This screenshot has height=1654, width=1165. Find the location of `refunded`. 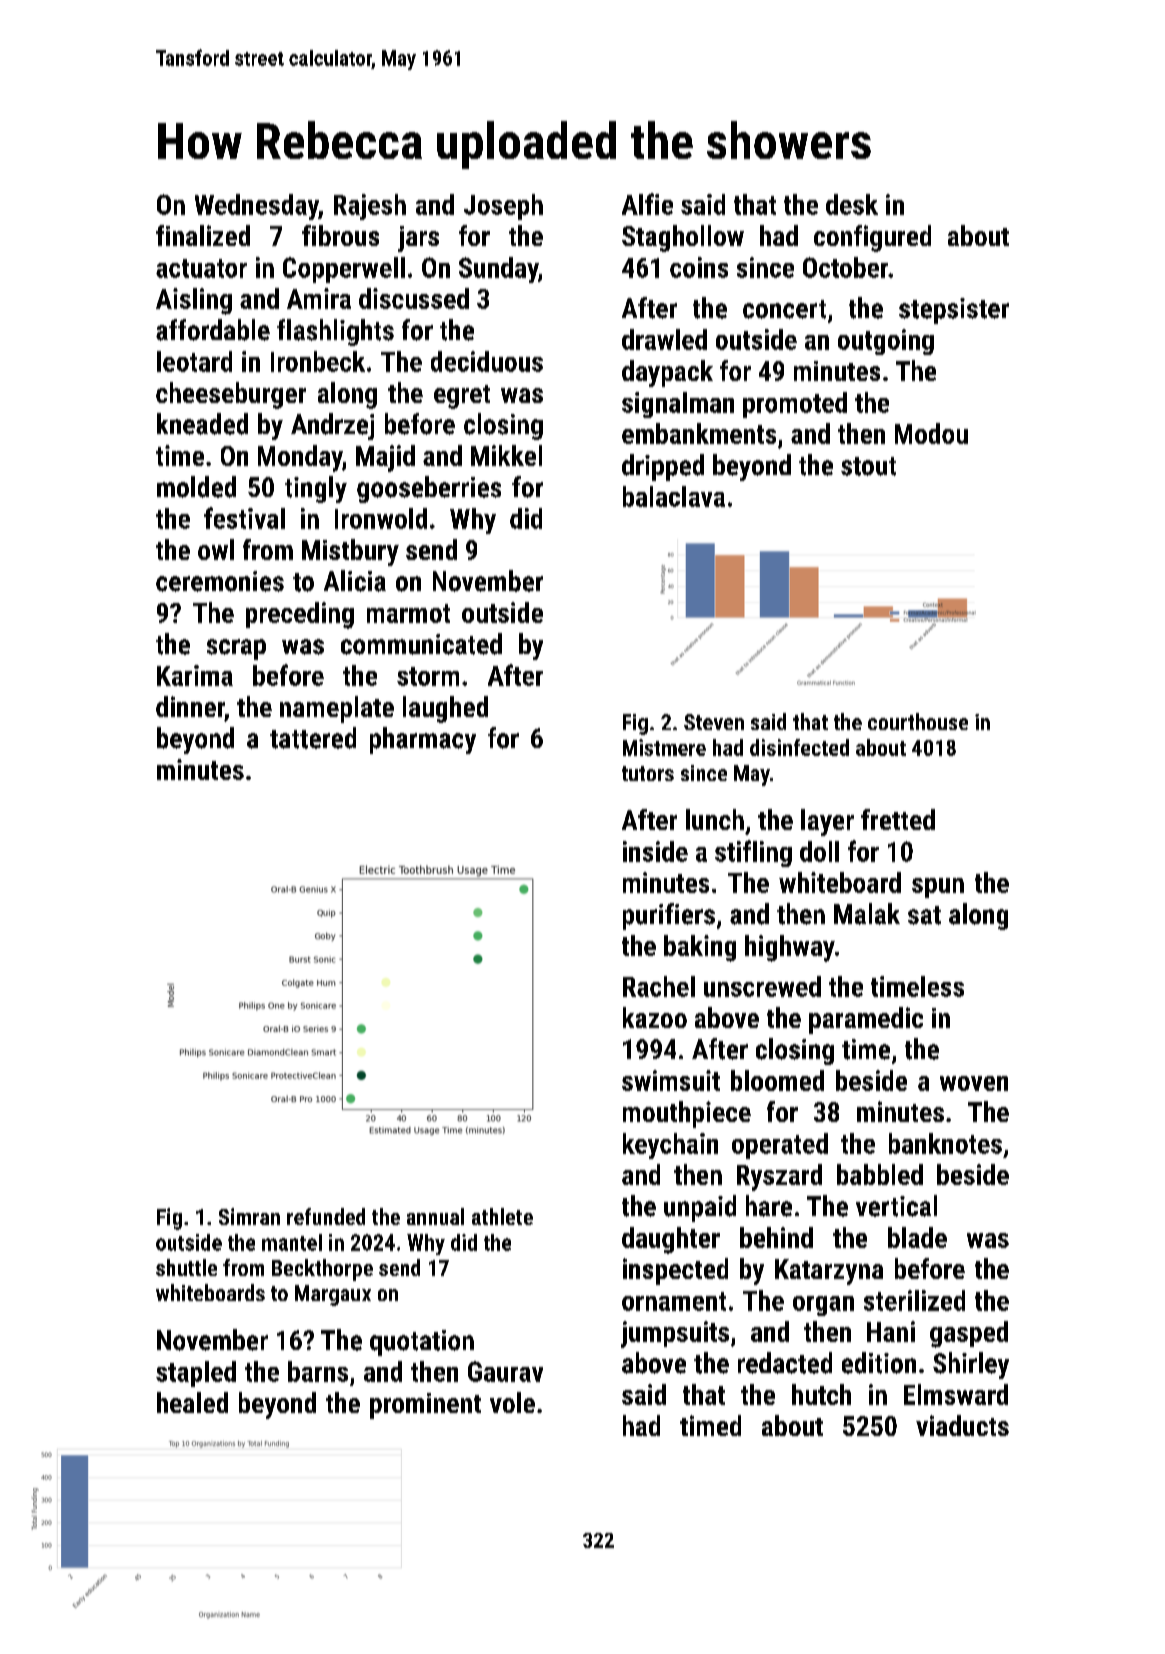

refunded is located at coordinates (326, 1216).
